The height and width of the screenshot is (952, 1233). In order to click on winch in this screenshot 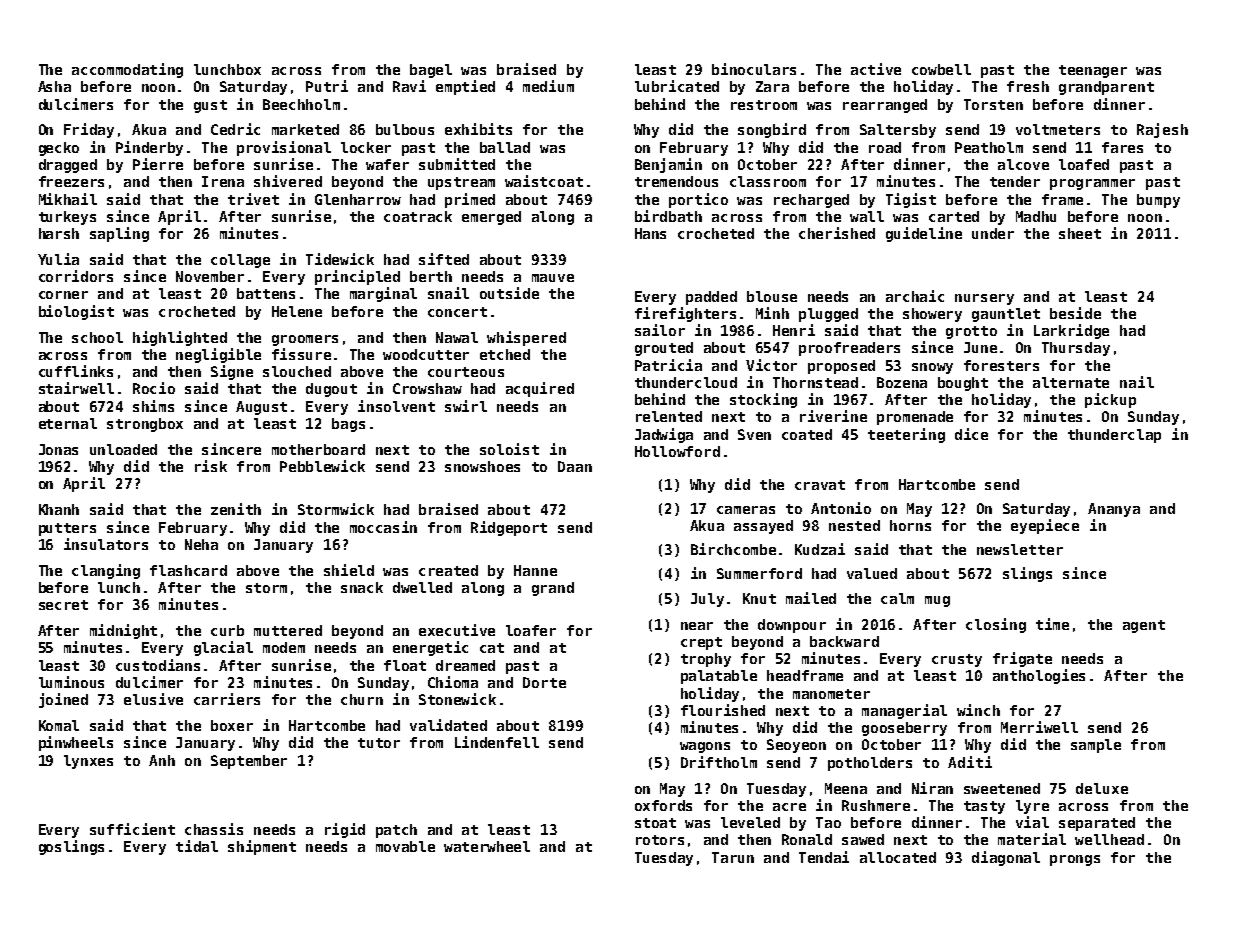, I will do `click(978, 710)`.
